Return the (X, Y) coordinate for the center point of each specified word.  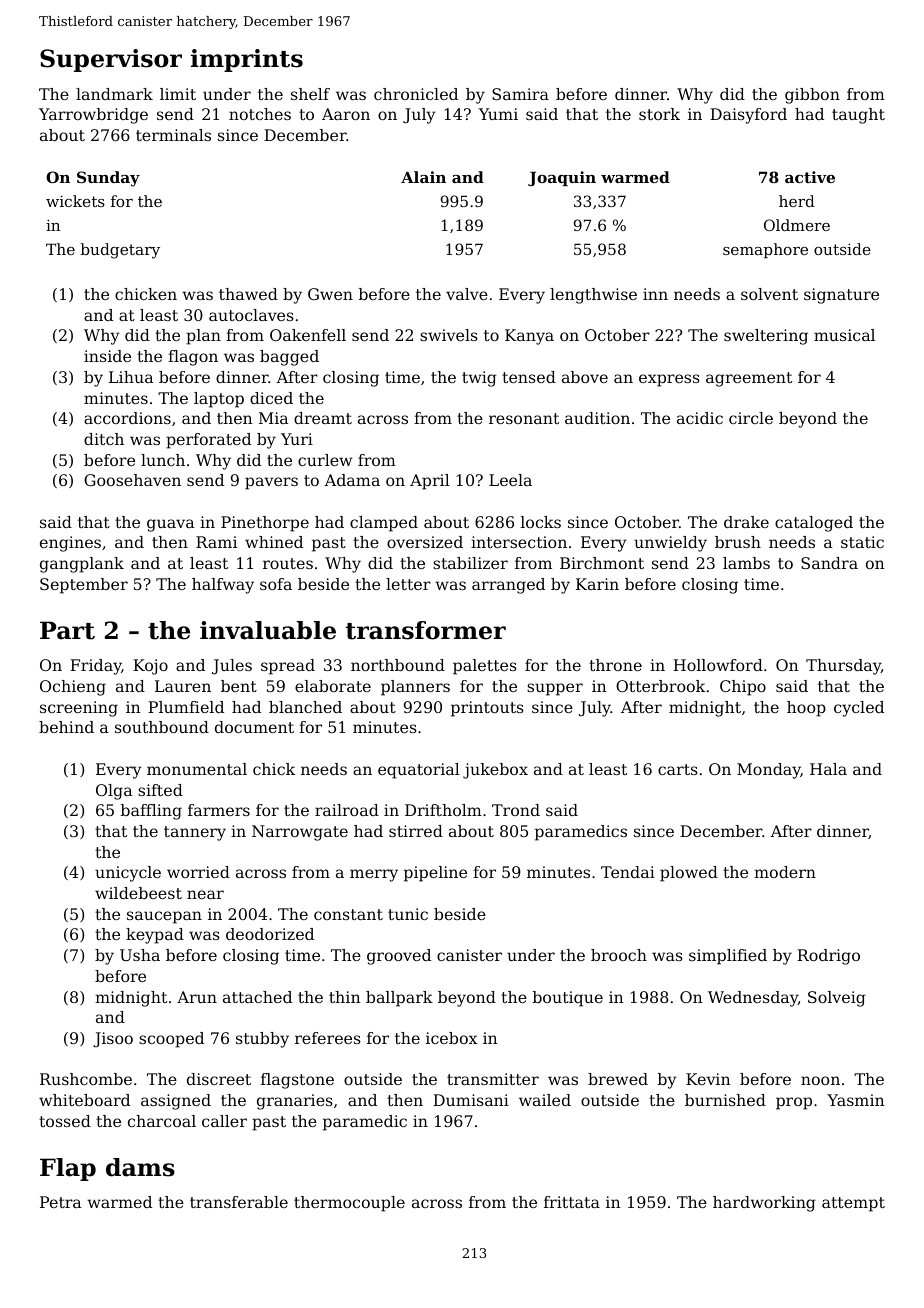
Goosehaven (132, 480)
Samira (520, 94)
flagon (193, 358)
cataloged (814, 524)
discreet (219, 1079)
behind (66, 727)
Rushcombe (86, 1079)
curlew (325, 460)
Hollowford (718, 665)
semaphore (765, 250)
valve (467, 294)
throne (615, 665)
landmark (114, 94)
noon (820, 1080)
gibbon (812, 96)
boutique (568, 999)
